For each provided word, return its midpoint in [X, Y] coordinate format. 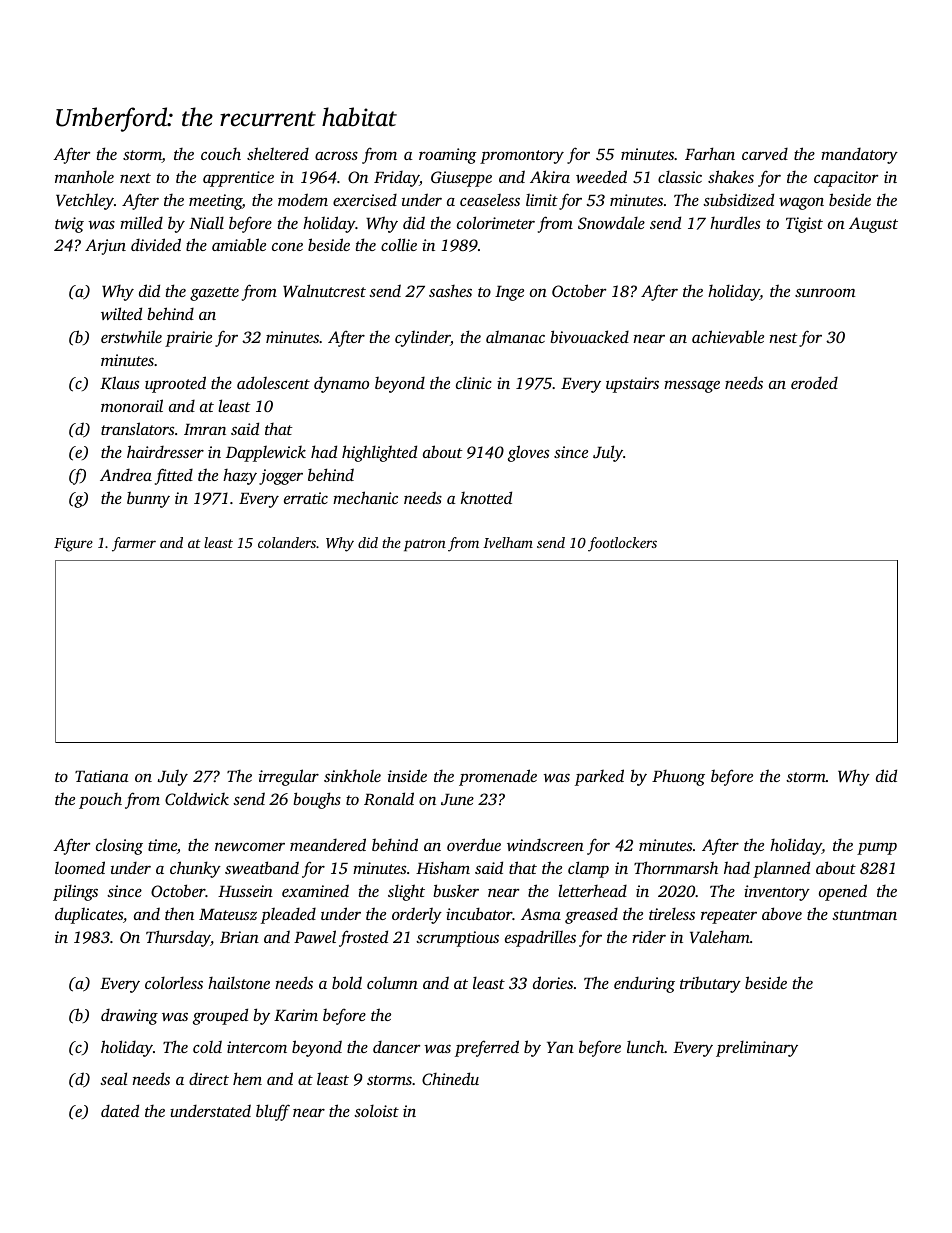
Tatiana [102, 776]
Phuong [678, 778]
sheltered [278, 153]
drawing [129, 1016]
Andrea [126, 474]
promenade [498, 777]
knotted [486, 497]
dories [553, 982]
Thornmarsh [676, 867]
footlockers [622, 544]
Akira [550, 176]
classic [680, 176]
